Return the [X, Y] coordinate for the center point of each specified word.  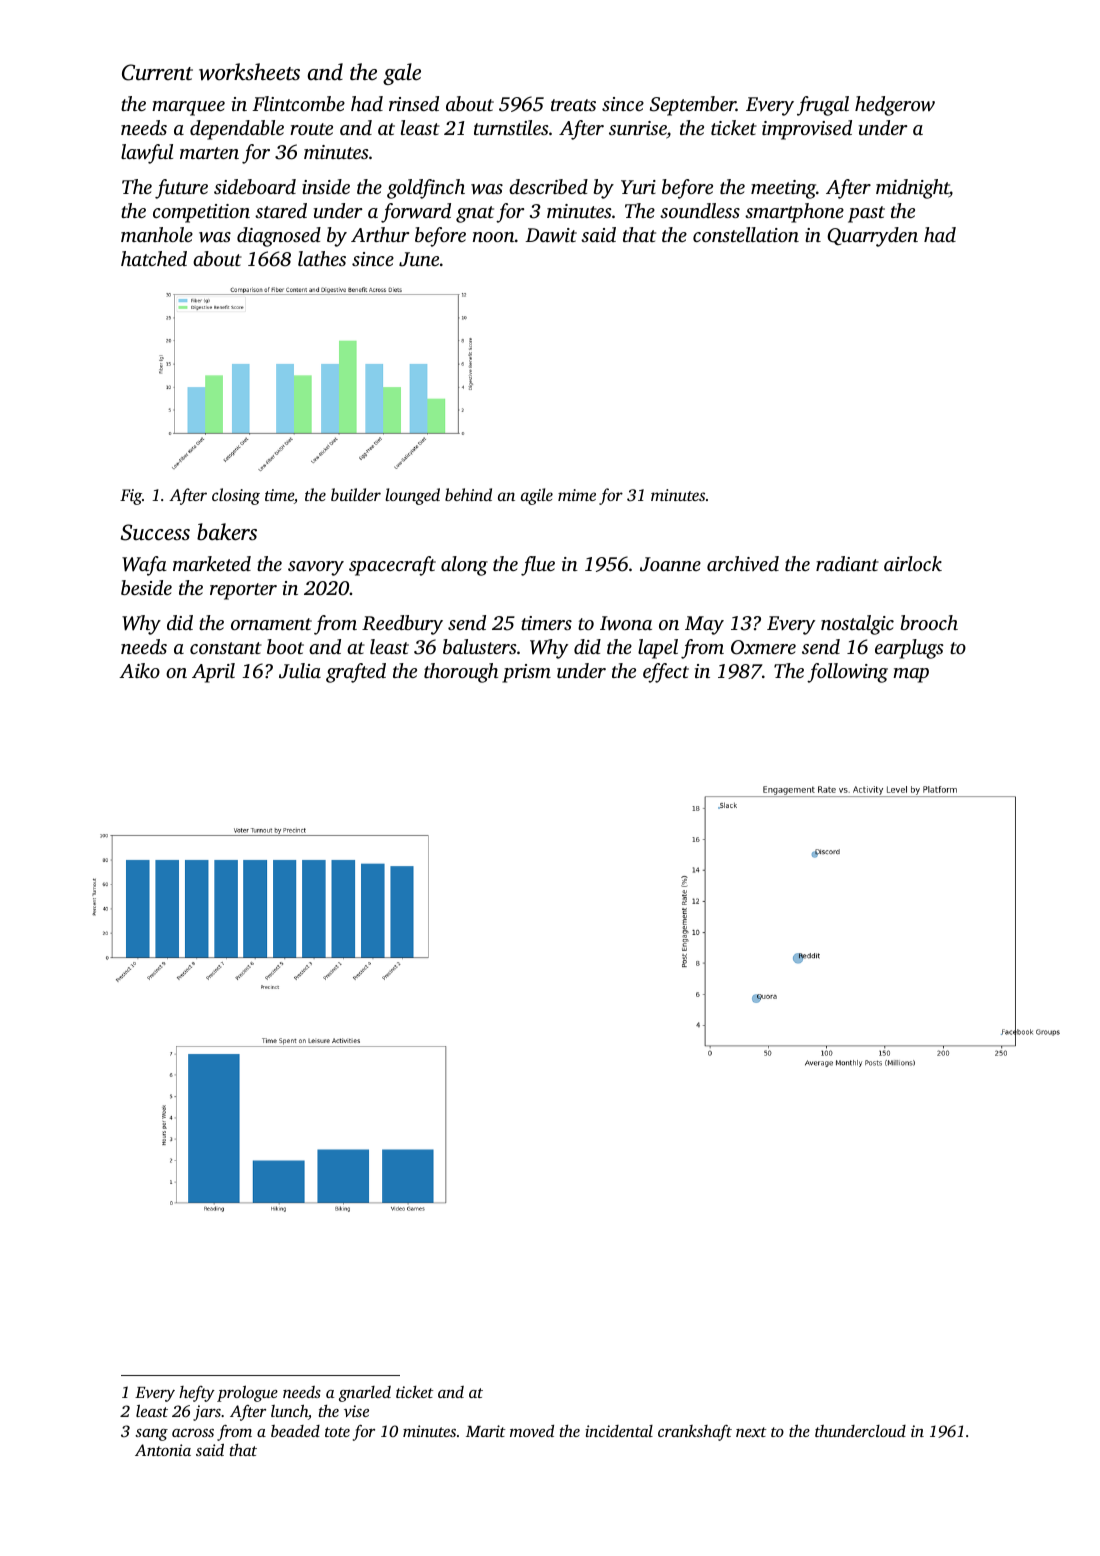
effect [666, 673]
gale [402, 74]
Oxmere [763, 647]
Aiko [139, 670]
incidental [619, 1431]
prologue [247, 1393]
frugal [823, 106]
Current [157, 72]
